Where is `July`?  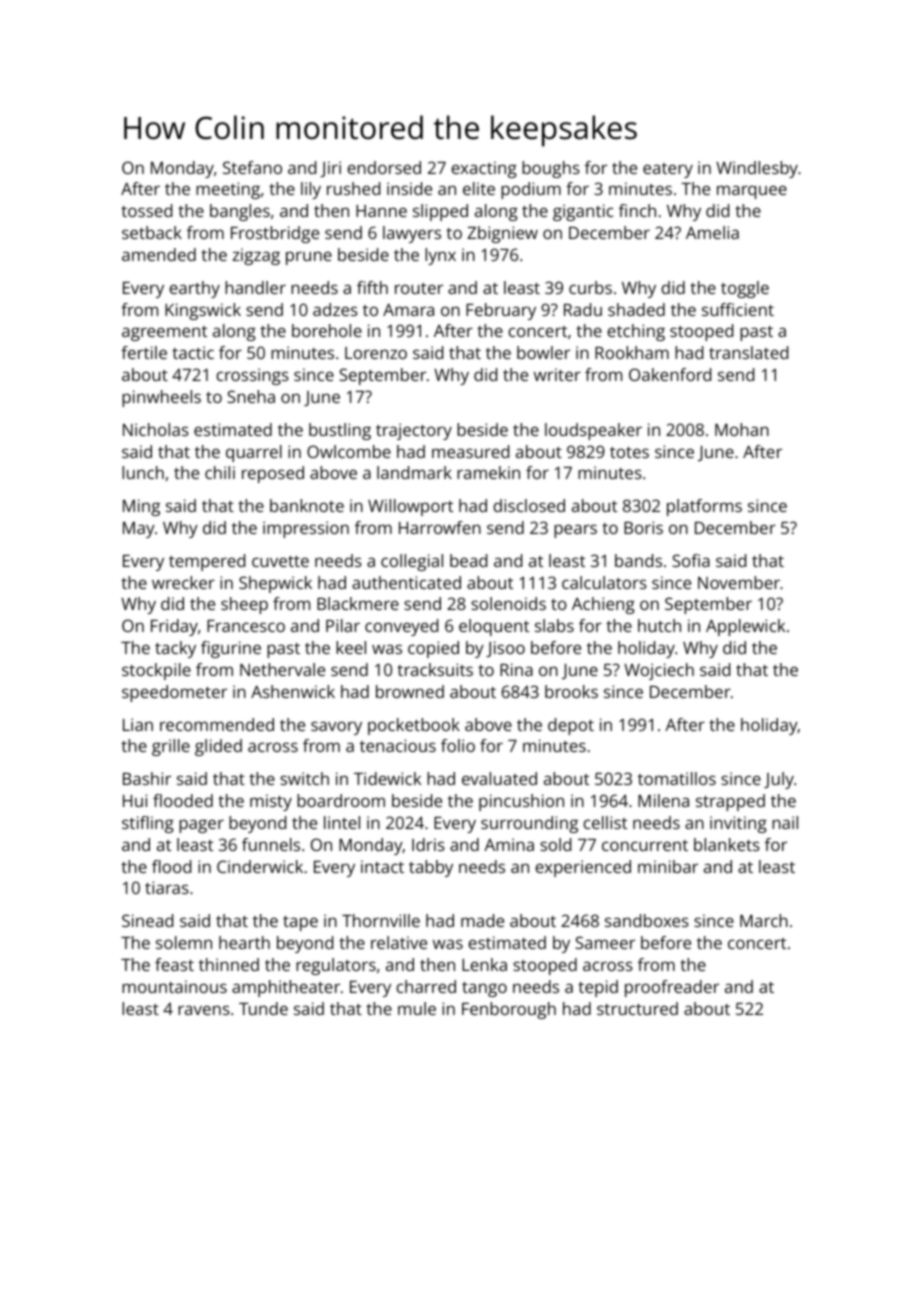 July is located at coordinates (779, 780).
